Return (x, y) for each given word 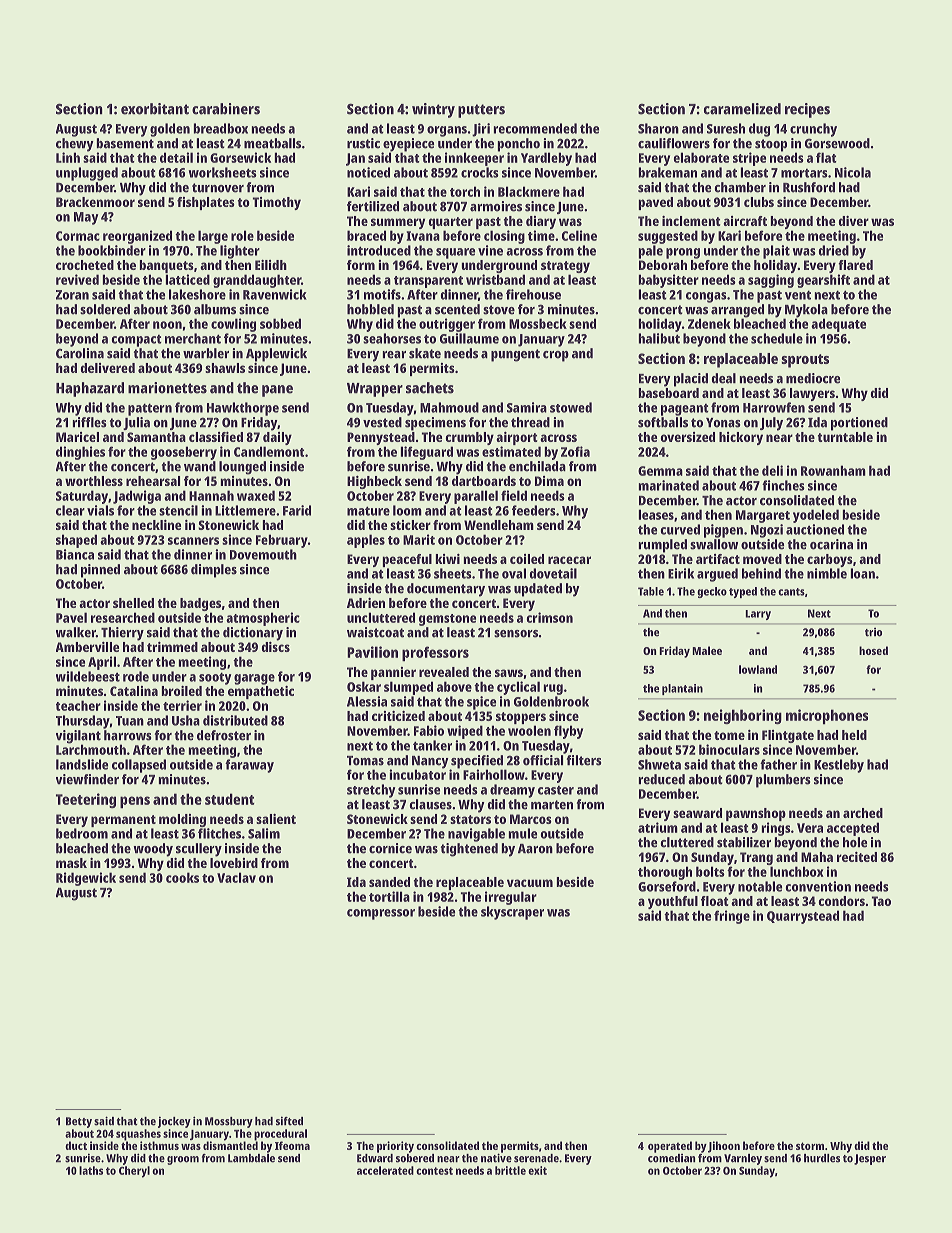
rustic (363, 143)
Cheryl (134, 1172)
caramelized (742, 109)
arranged (737, 311)
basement (125, 143)
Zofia (575, 451)
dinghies (80, 453)
